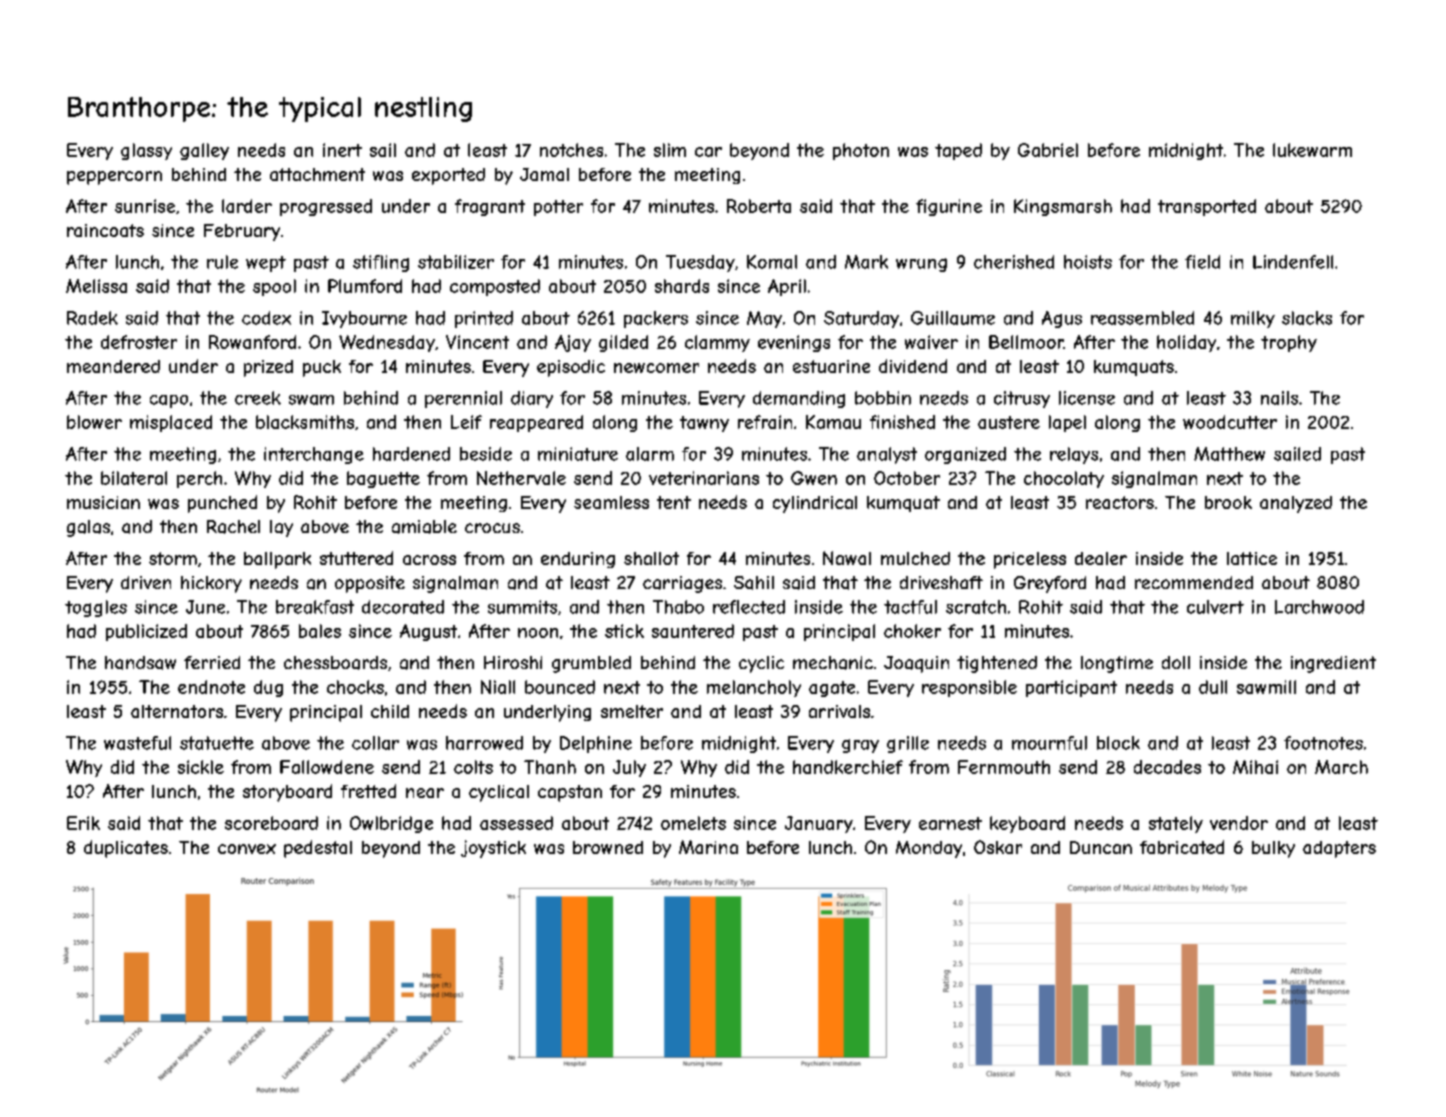 The width and height of the screenshot is (1446, 1117). I want to click on rule, so click(222, 262).
